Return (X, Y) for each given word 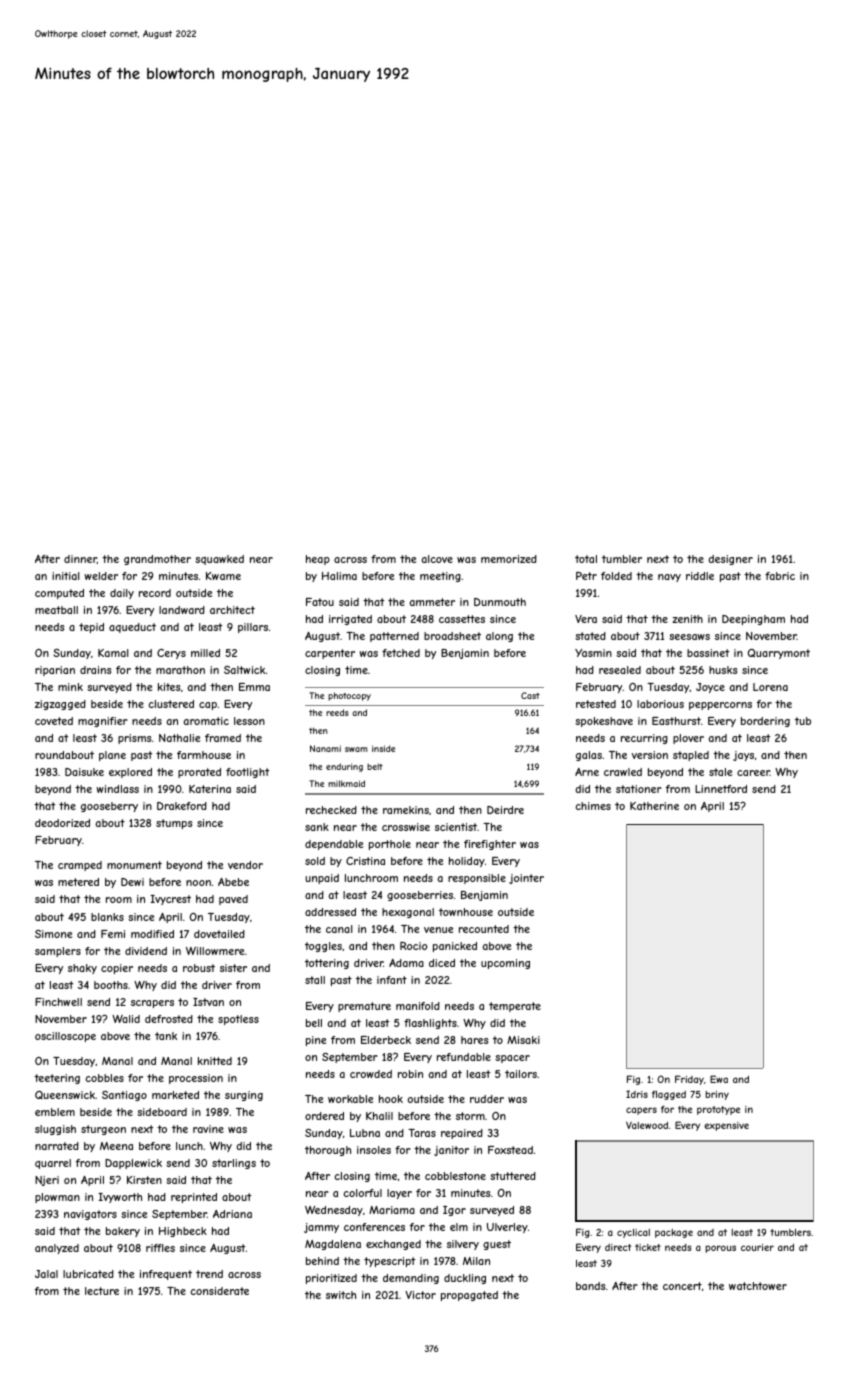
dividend (146, 951)
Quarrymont (779, 654)
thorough (328, 1151)
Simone (53, 934)
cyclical (633, 1233)
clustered (171, 704)
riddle (700, 576)
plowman (57, 1198)
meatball (56, 610)
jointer (526, 879)
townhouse (466, 912)
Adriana (232, 1214)
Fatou (320, 602)
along (499, 637)
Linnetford (721, 789)
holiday (467, 862)
